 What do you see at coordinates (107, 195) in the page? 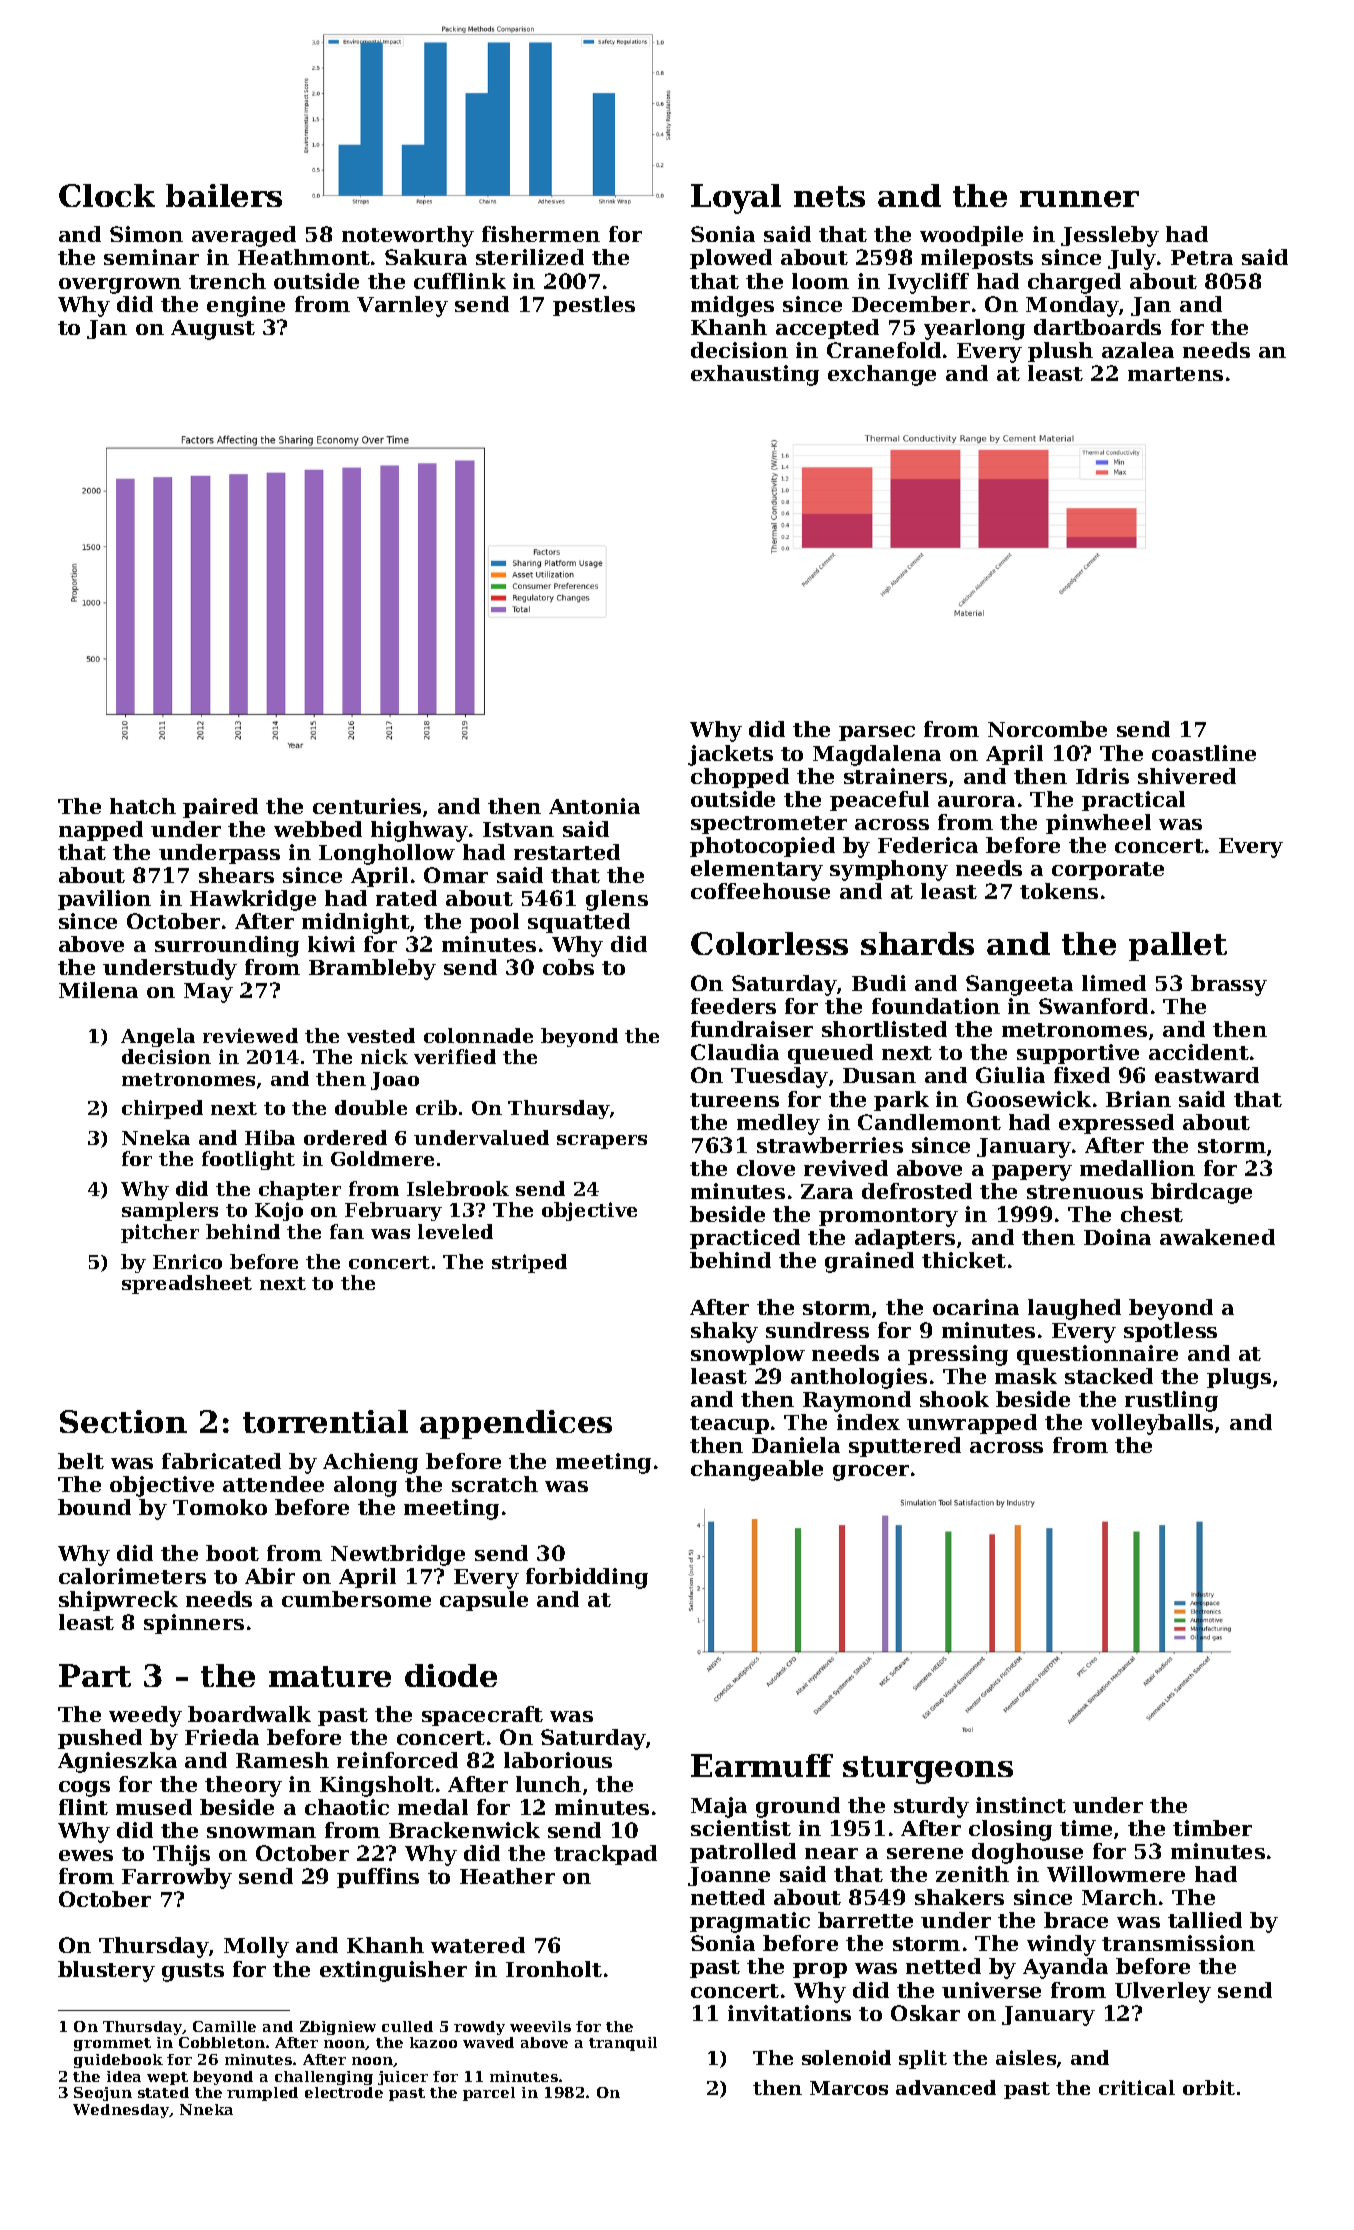
I see `Clock` at bounding box center [107, 195].
